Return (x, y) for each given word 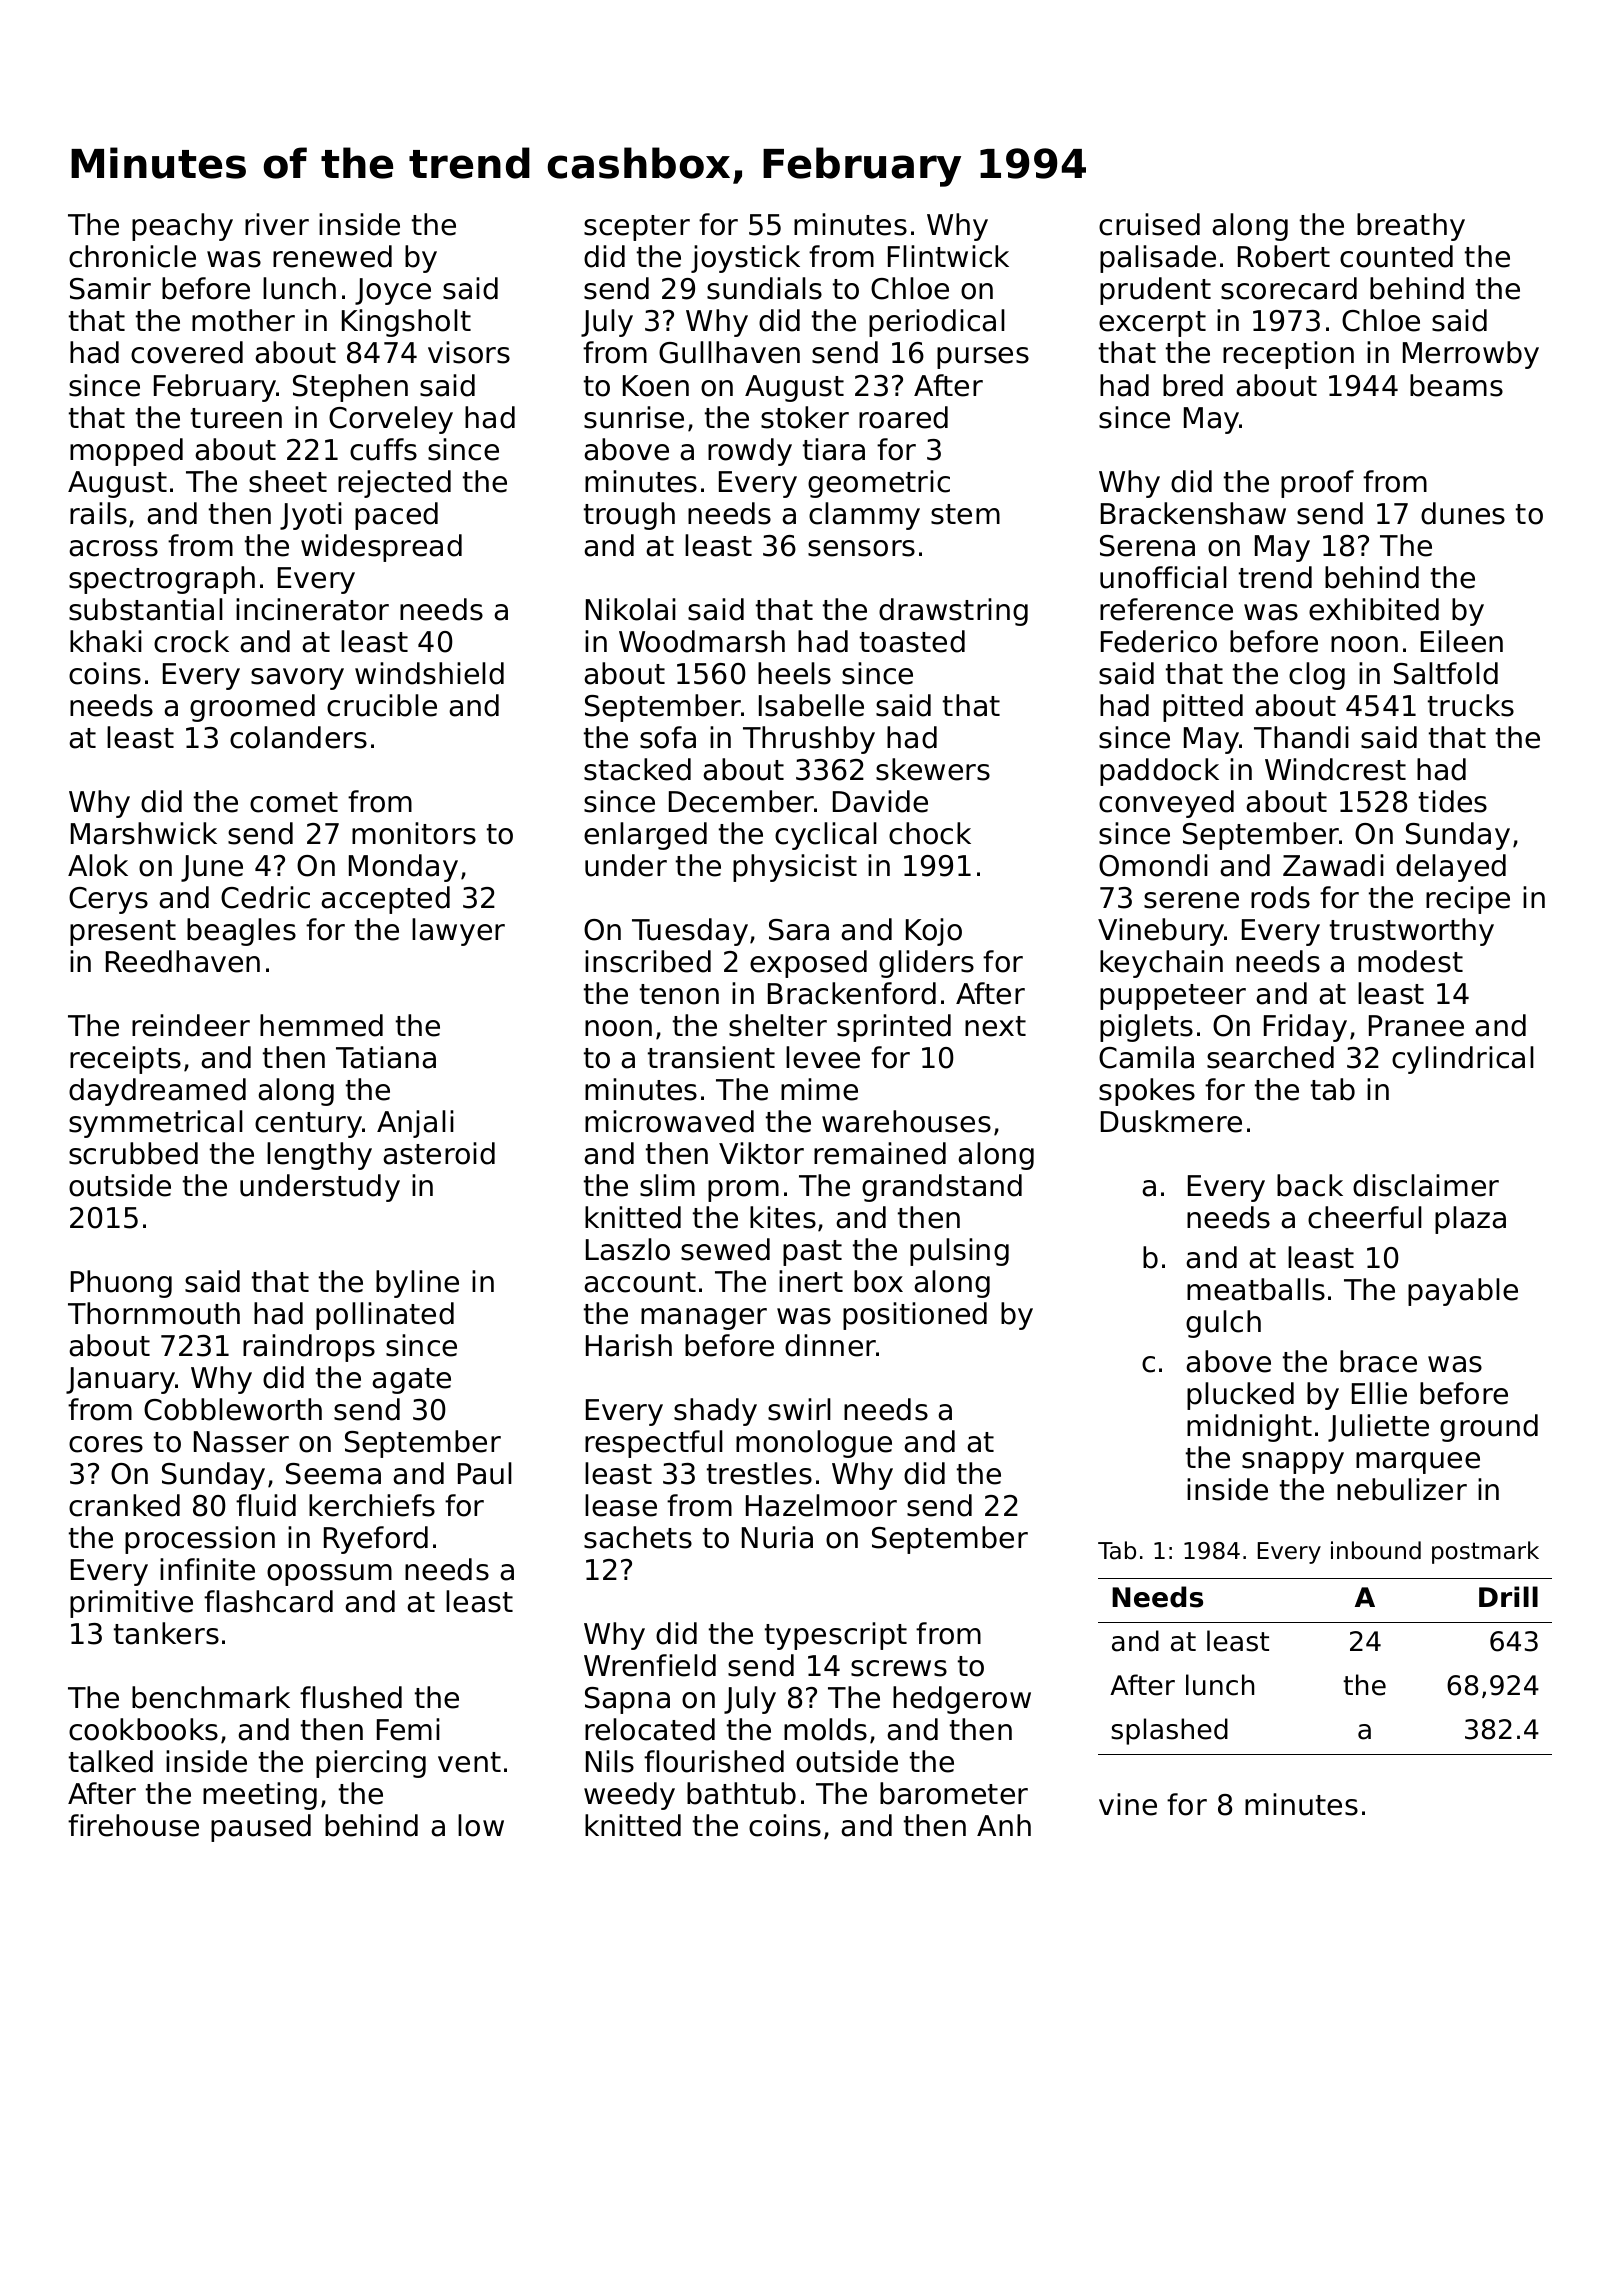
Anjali (415, 1124)
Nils (610, 1761)
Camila (1146, 1057)
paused (261, 1828)
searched (1270, 1057)
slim (667, 1185)
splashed (1169, 1731)
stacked (637, 769)
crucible (382, 705)
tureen (236, 418)
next (995, 1026)
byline (417, 1284)
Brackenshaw (1193, 513)
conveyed (1166, 804)
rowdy (750, 452)
